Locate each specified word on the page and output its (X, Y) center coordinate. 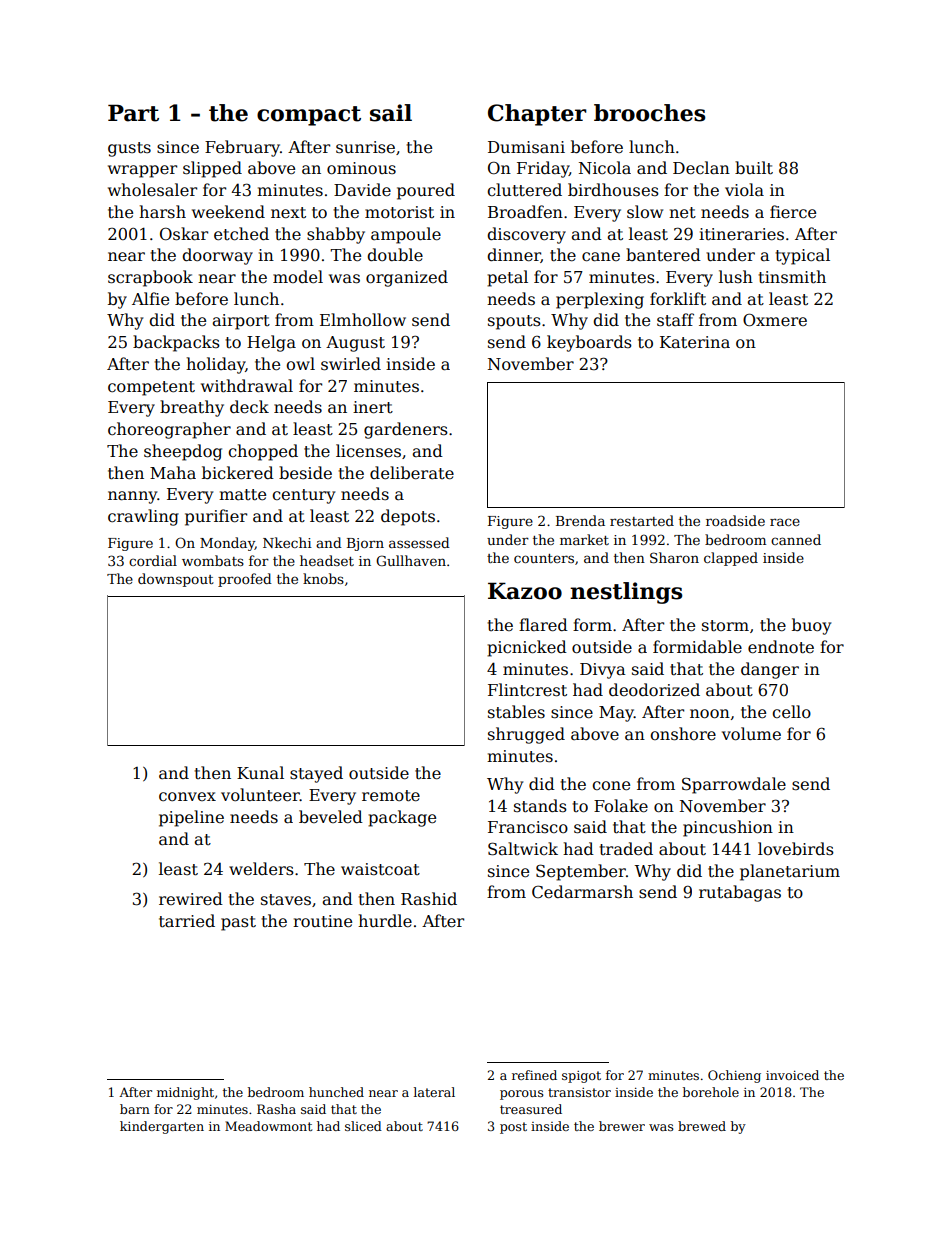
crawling (143, 517)
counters (544, 558)
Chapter (537, 115)
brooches (650, 113)
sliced (363, 1126)
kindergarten (162, 1127)
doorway (217, 256)
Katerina (695, 342)
